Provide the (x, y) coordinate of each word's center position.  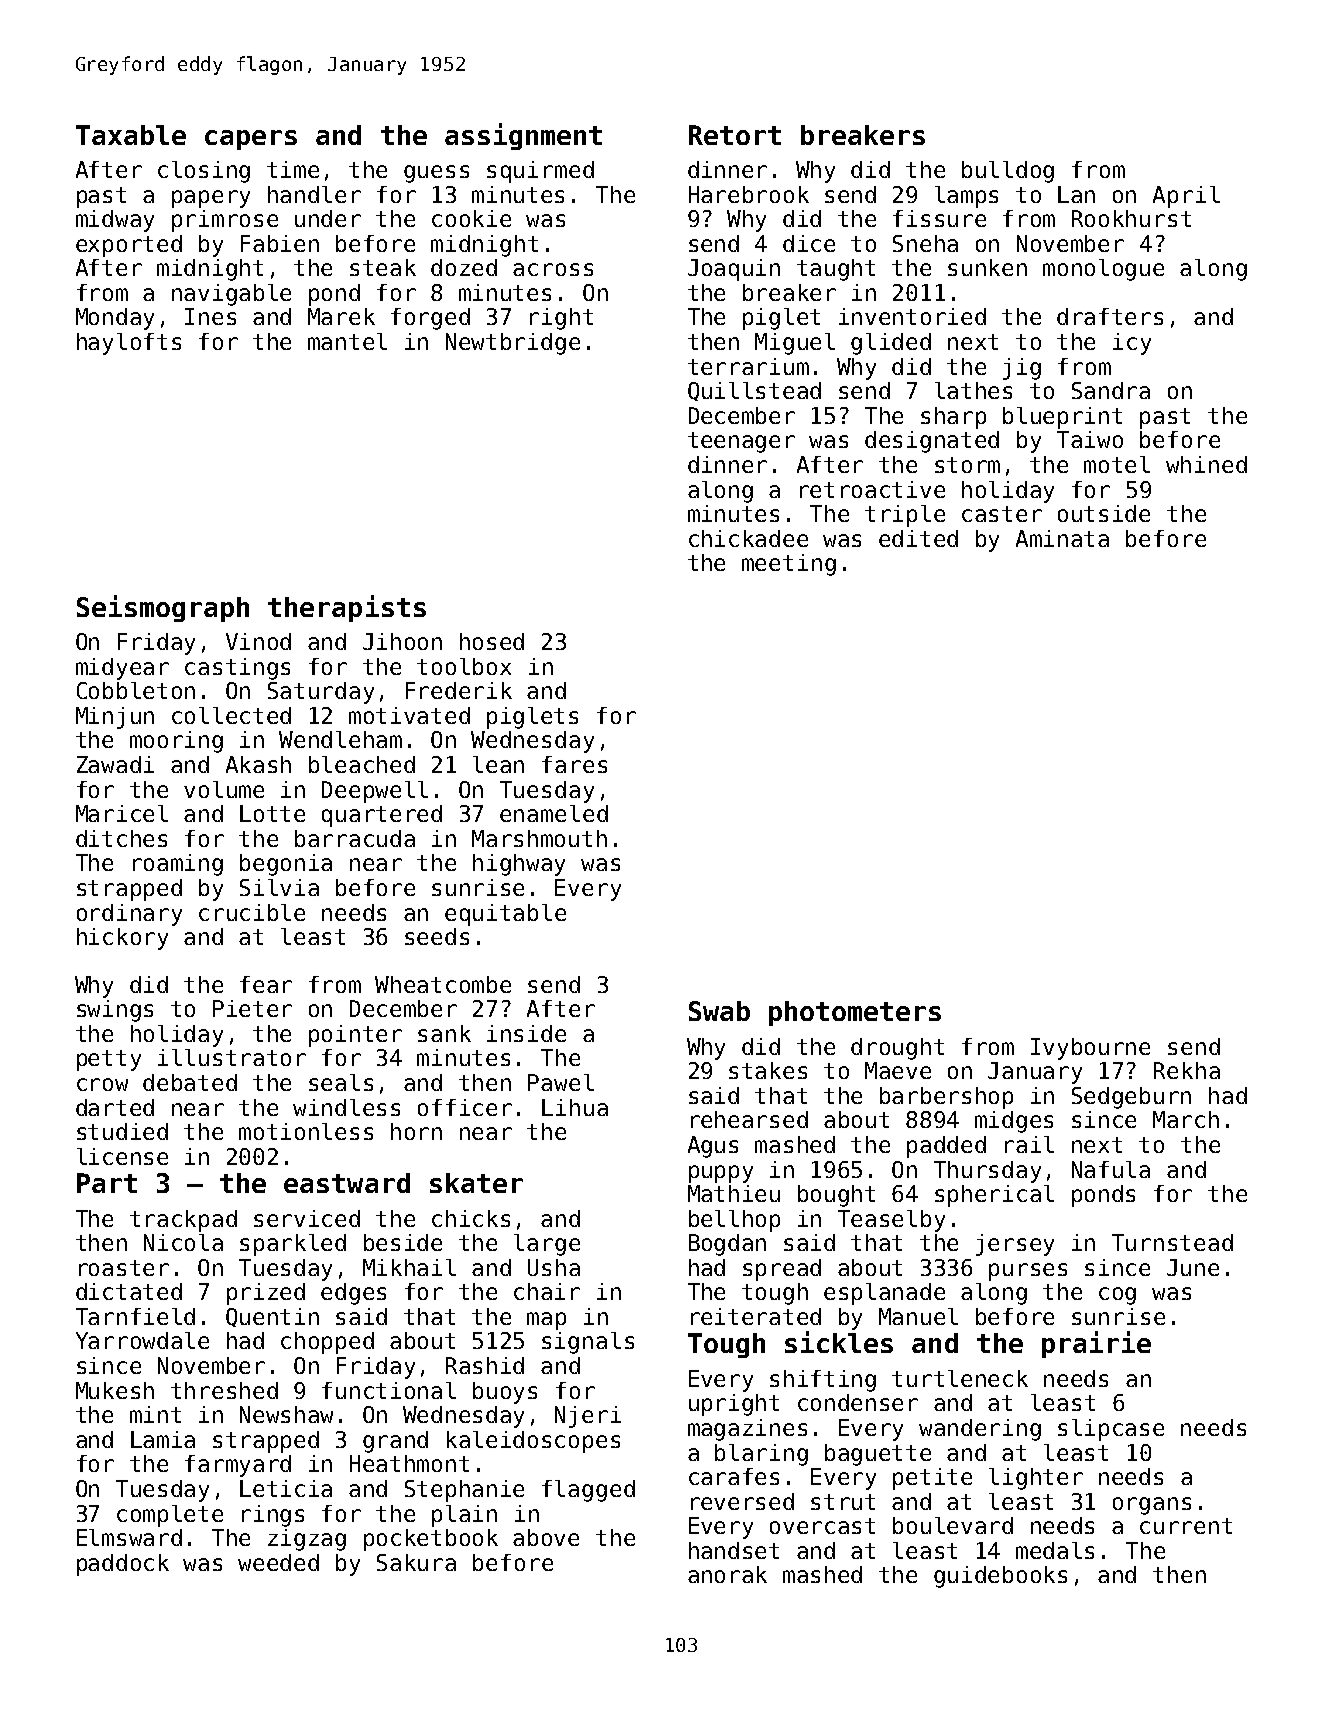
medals (1055, 1550)
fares (574, 764)
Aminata (1062, 538)
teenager (741, 442)
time (293, 169)
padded (946, 1147)
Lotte (272, 813)
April (1186, 197)
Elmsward (129, 1537)
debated (190, 1082)
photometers (855, 1013)
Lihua (575, 1107)
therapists (347, 608)
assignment (523, 136)
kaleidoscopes (533, 1442)
